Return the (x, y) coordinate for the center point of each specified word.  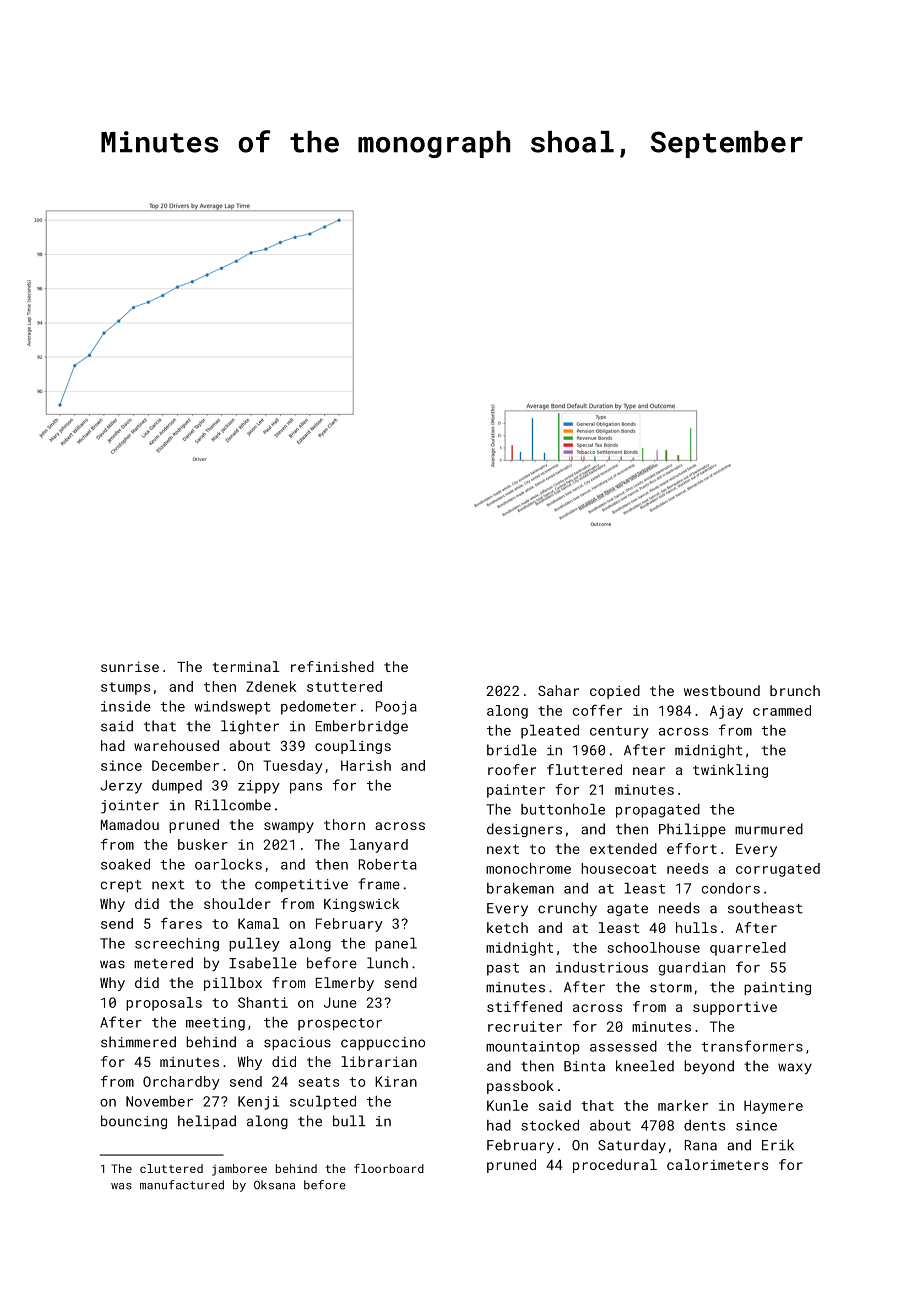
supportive (735, 1008)
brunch (795, 690)
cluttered (171, 1168)
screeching (177, 945)
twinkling (730, 771)
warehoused (176, 745)
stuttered (344, 686)
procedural (615, 1166)
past (503, 969)
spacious (297, 1043)
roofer (512, 769)
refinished (332, 666)
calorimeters (717, 1164)
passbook (520, 1087)
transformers (752, 1046)
